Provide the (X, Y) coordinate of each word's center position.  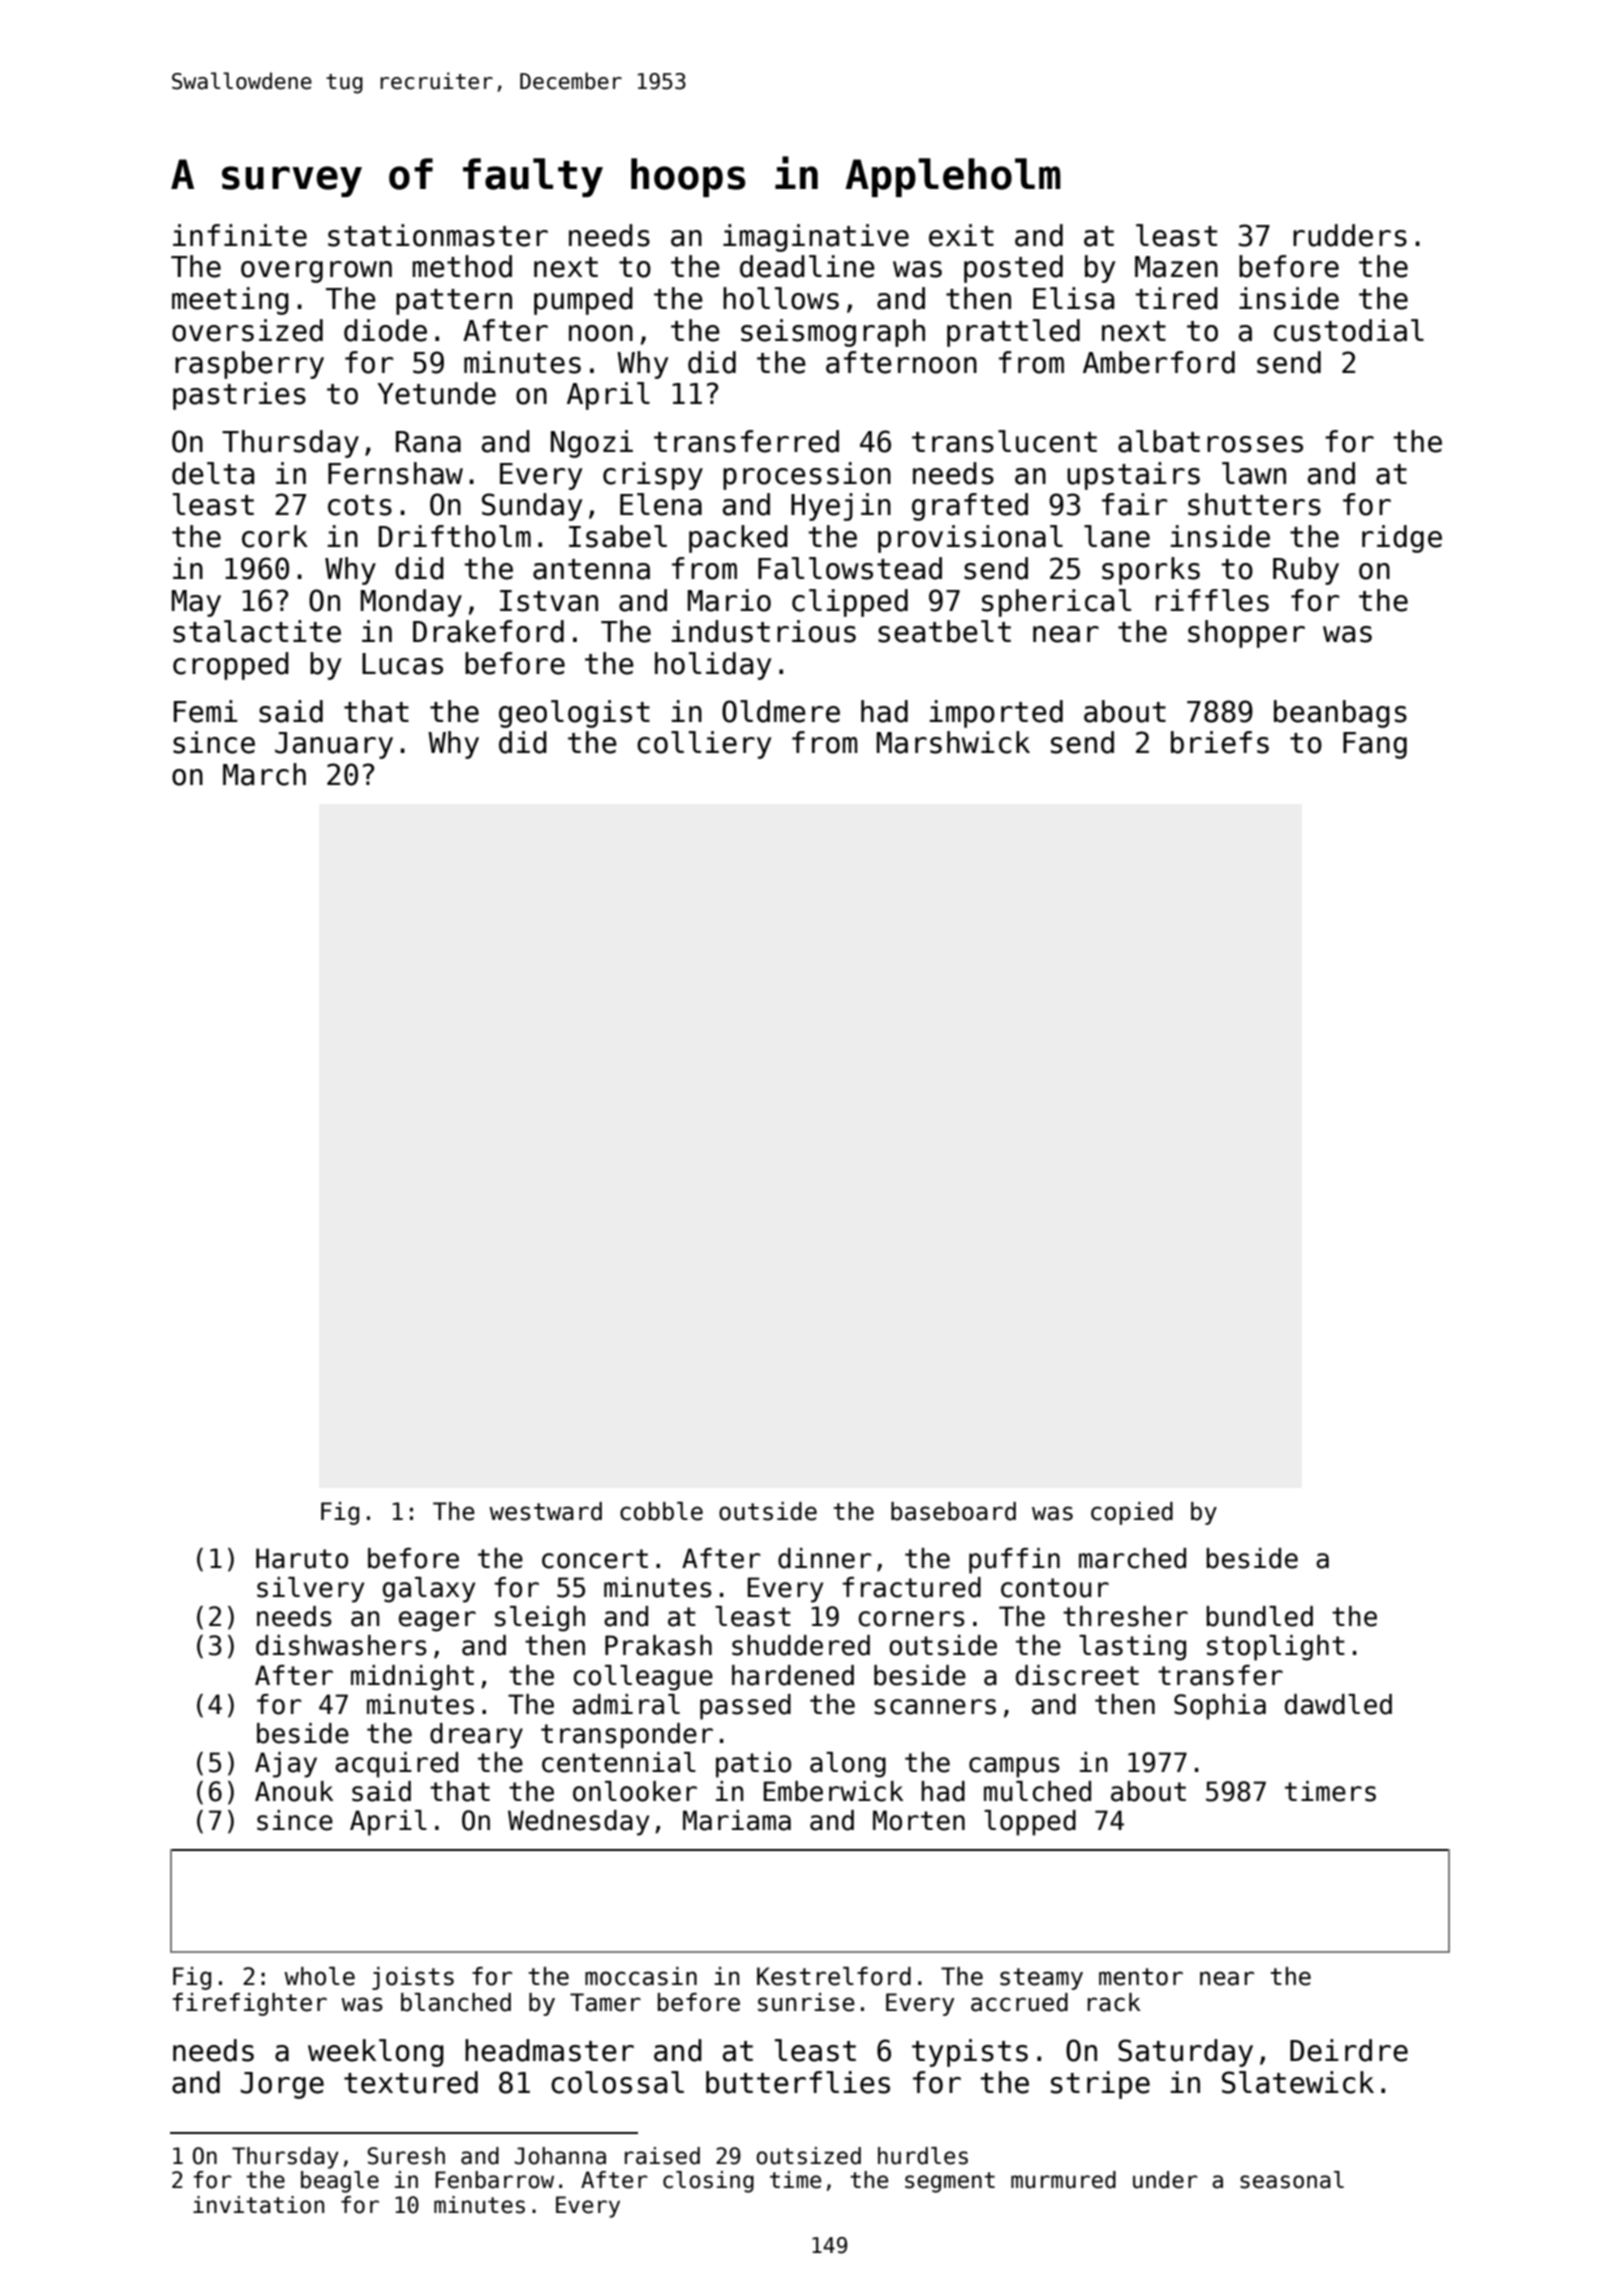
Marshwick (953, 742)
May (196, 603)
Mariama (737, 1820)
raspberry (249, 365)
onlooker (635, 1791)
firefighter (250, 2004)
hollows (781, 298)
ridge (1402, 539)
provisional (970, 539)
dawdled (1338, 1704)
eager (437, 1621)
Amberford (1159, 362)
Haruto (302, 1558)
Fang (1375, 745)
